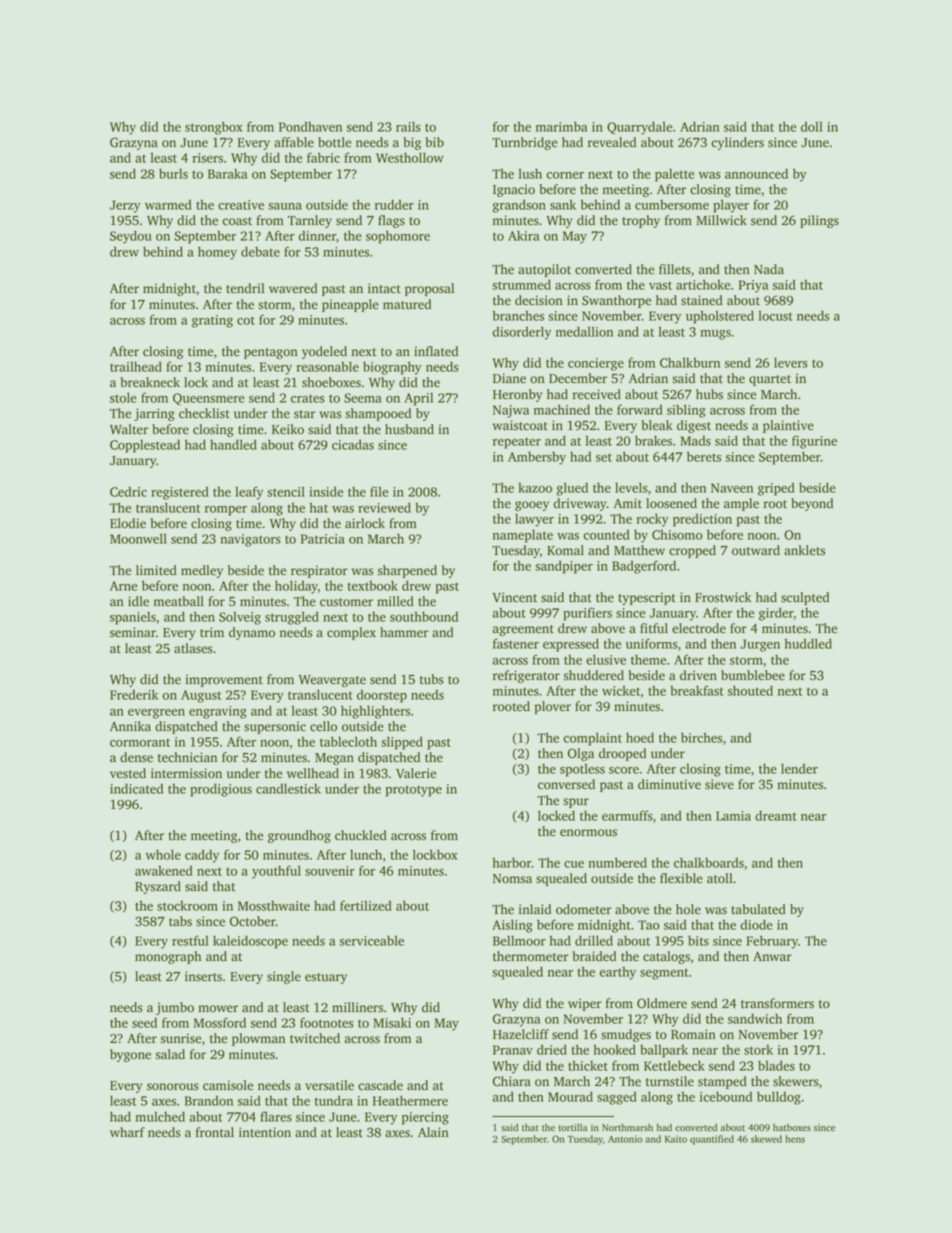  Describe the element at coordinates (690, 362) in the document. I see `Chalkburn` at that location.
